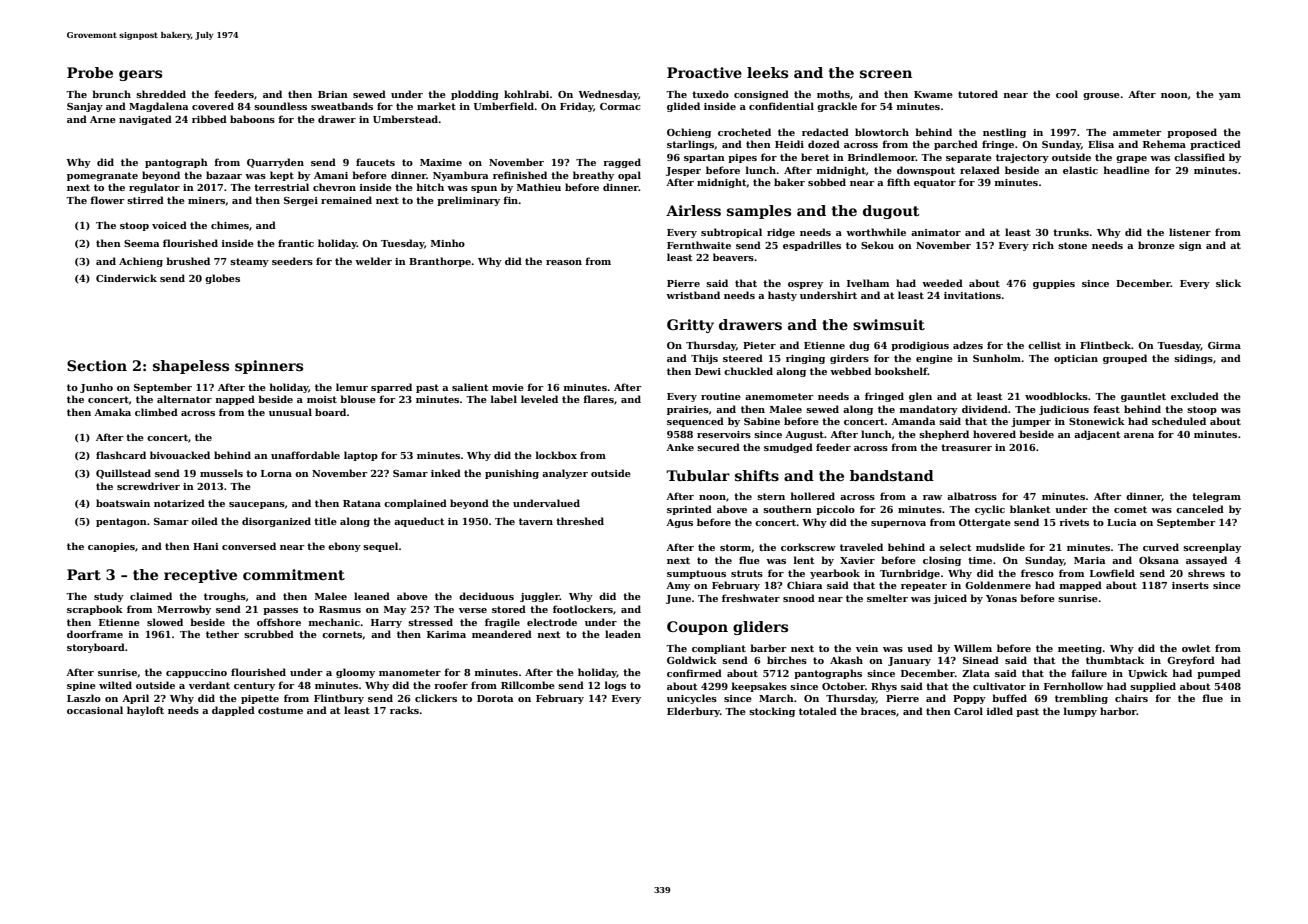 The width and height of the image is (1308, 924). What do you see at coordinates (333, 94) in the image?
I see `Brian` at bounding box center [333, 94].
